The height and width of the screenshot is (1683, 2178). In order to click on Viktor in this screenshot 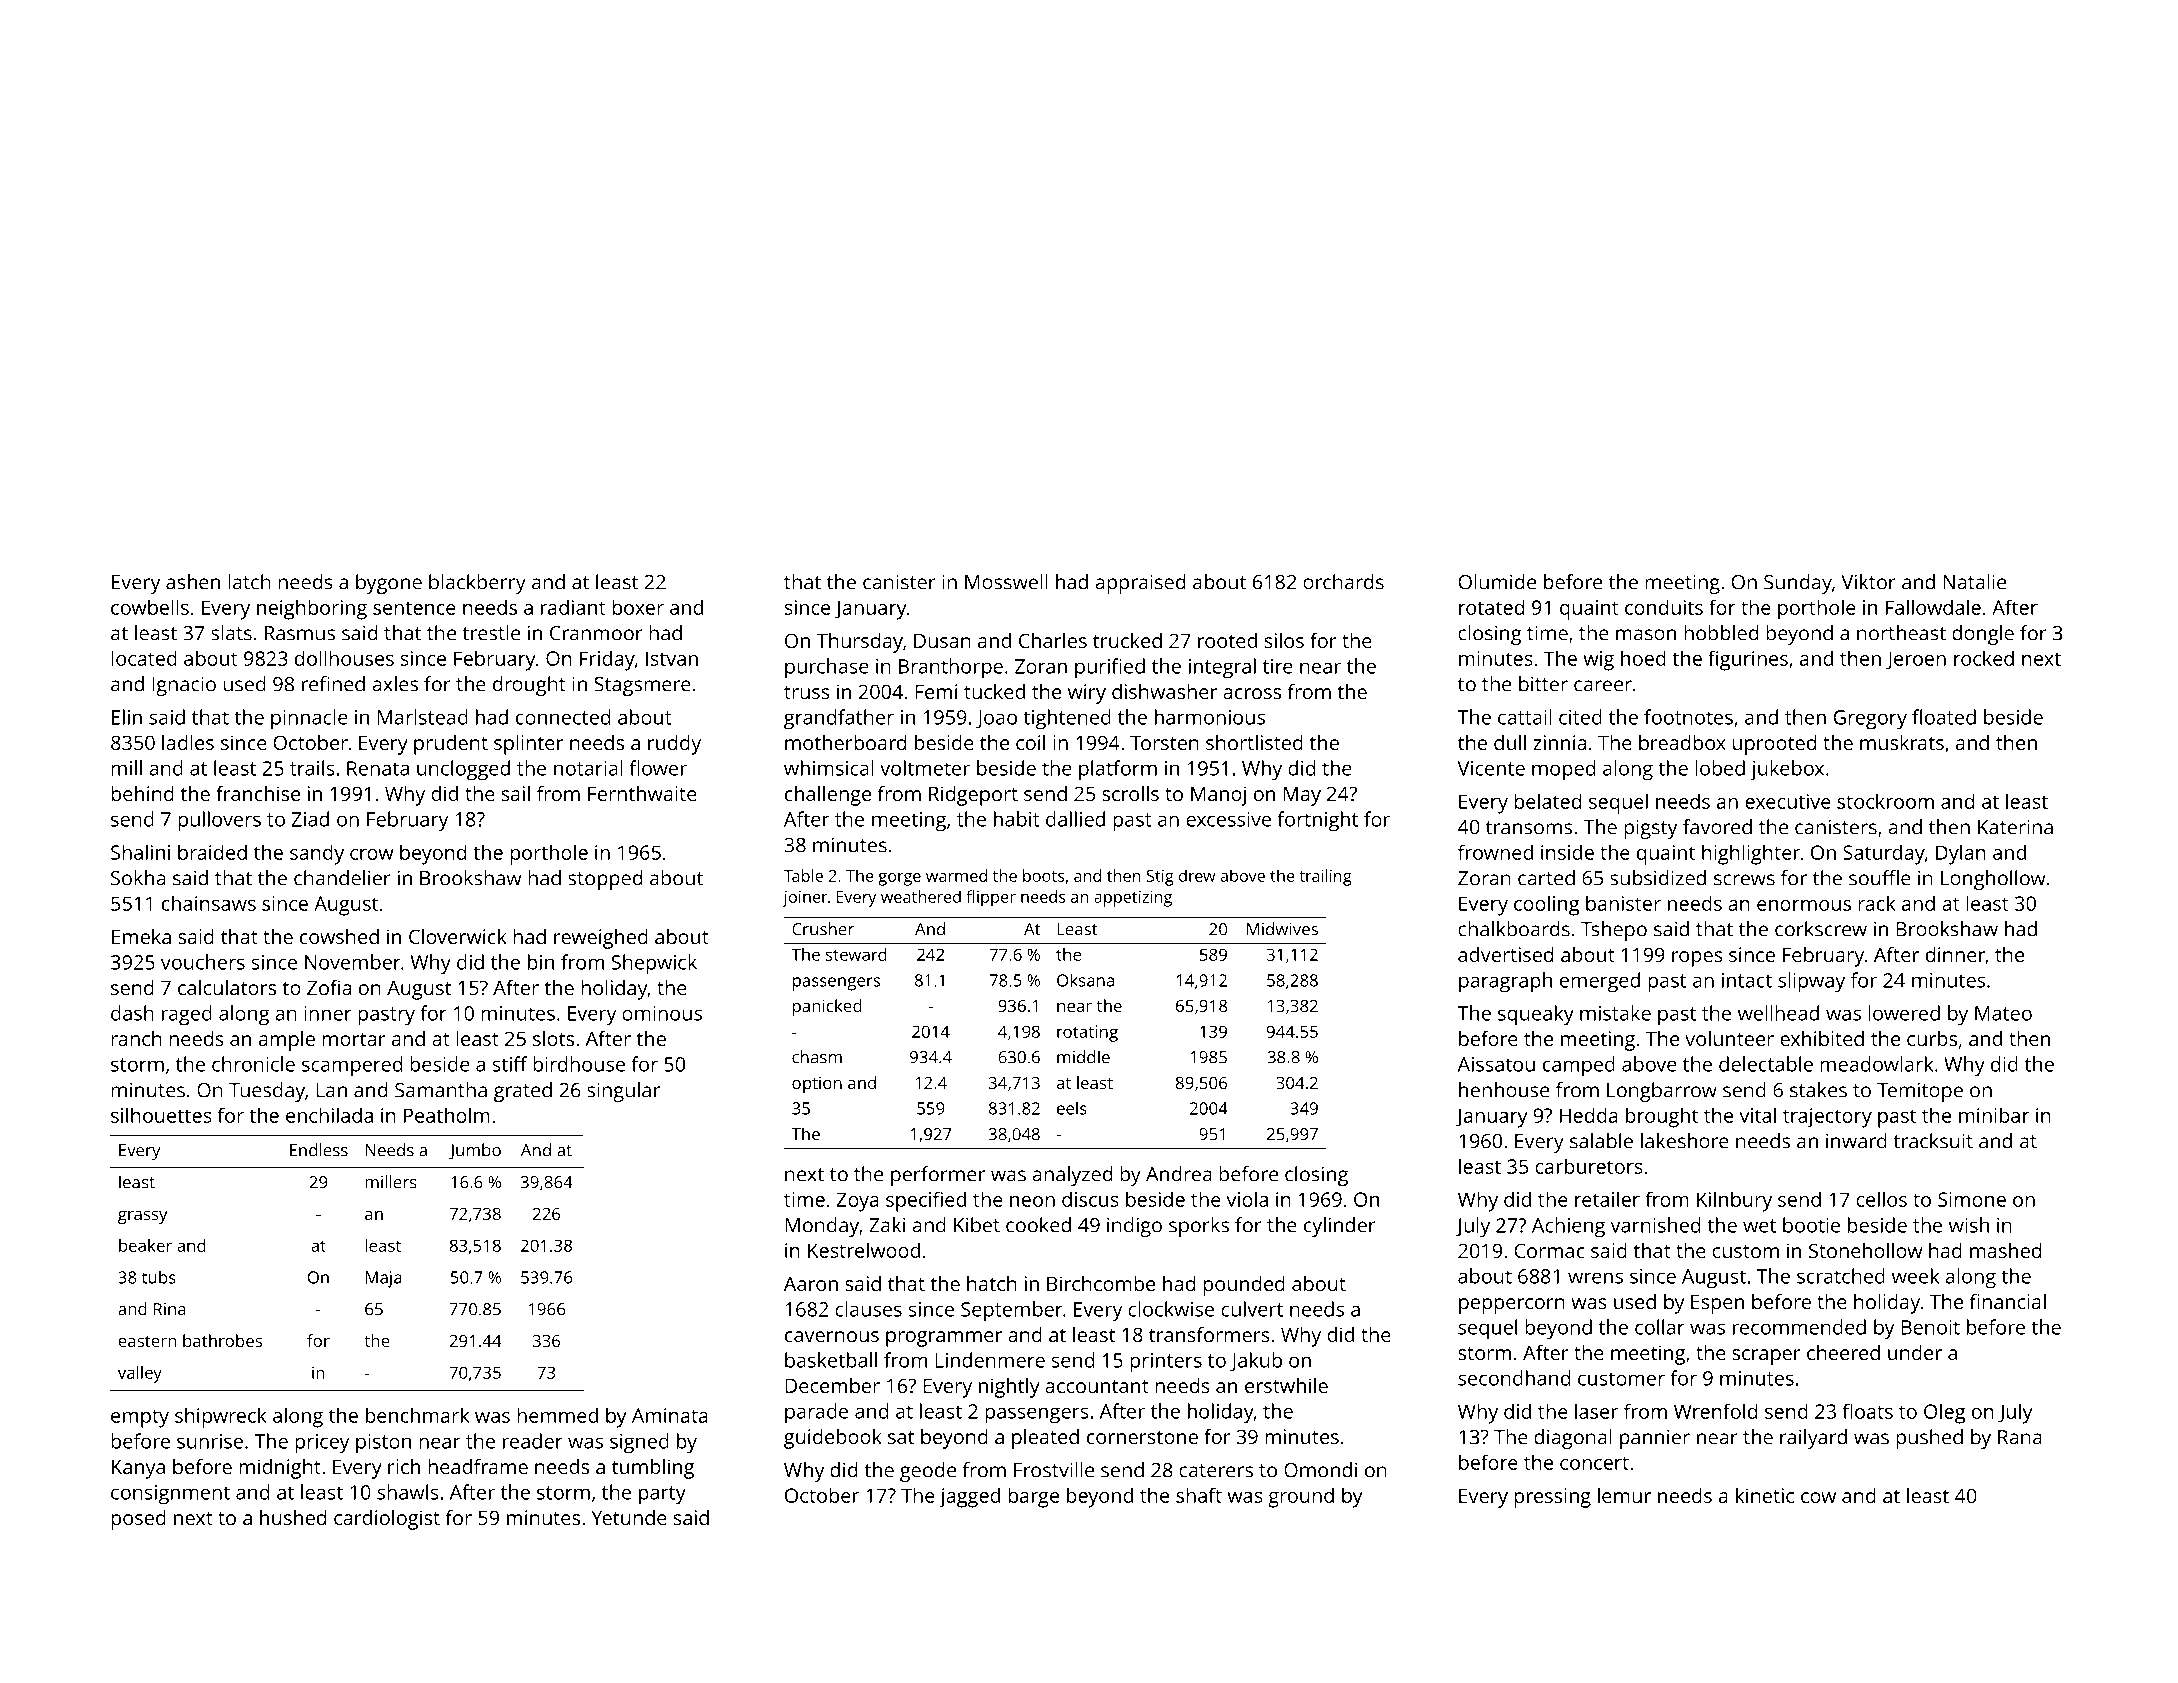, I will do `click(1868, 582)`.
